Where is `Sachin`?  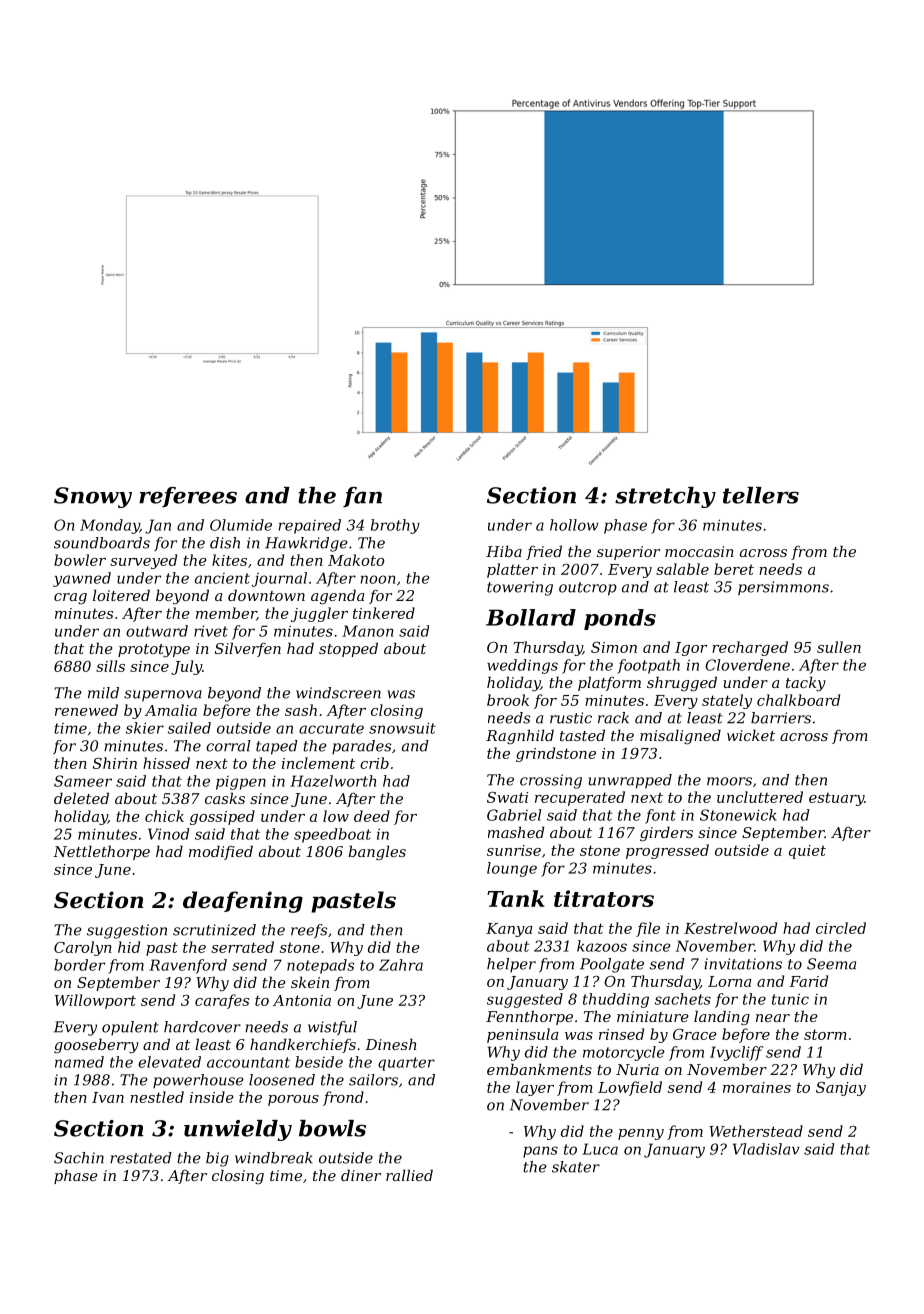
Sachin is located at coordinates (79, 1158).
